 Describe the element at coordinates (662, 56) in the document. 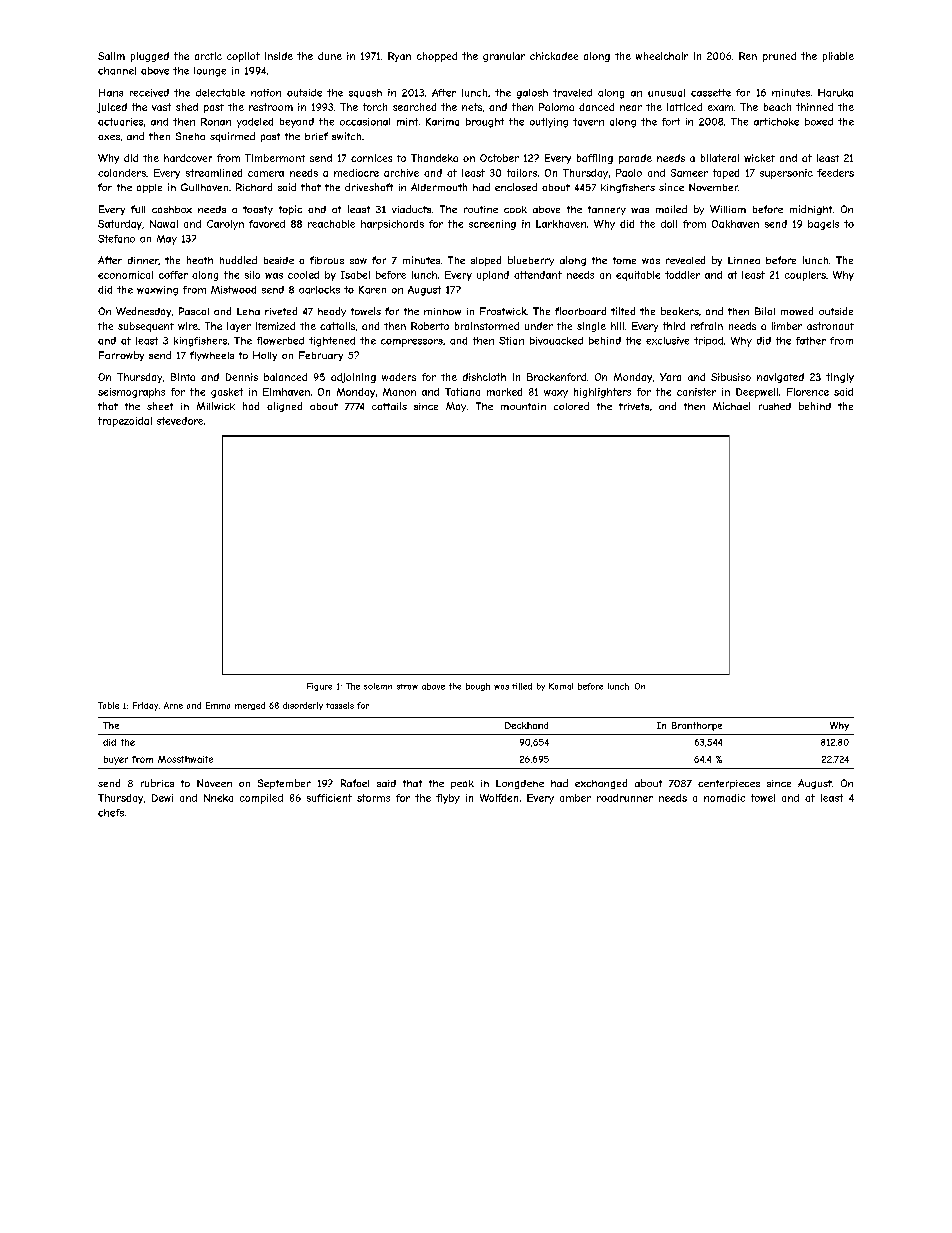

I see `wheelchair` at that location.
